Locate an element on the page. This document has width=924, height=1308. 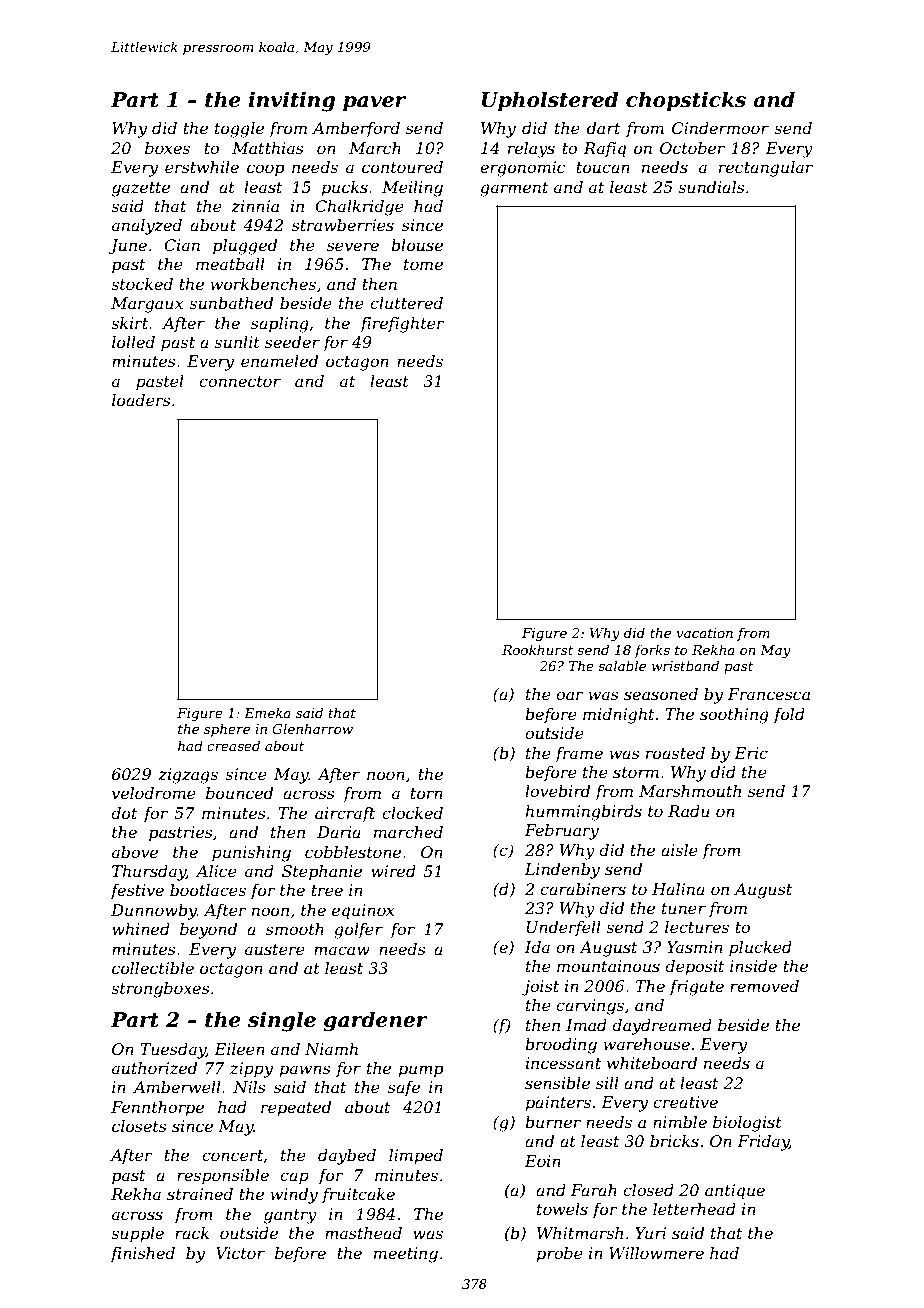
Rookhurst is located at coordinates (537, 649).
